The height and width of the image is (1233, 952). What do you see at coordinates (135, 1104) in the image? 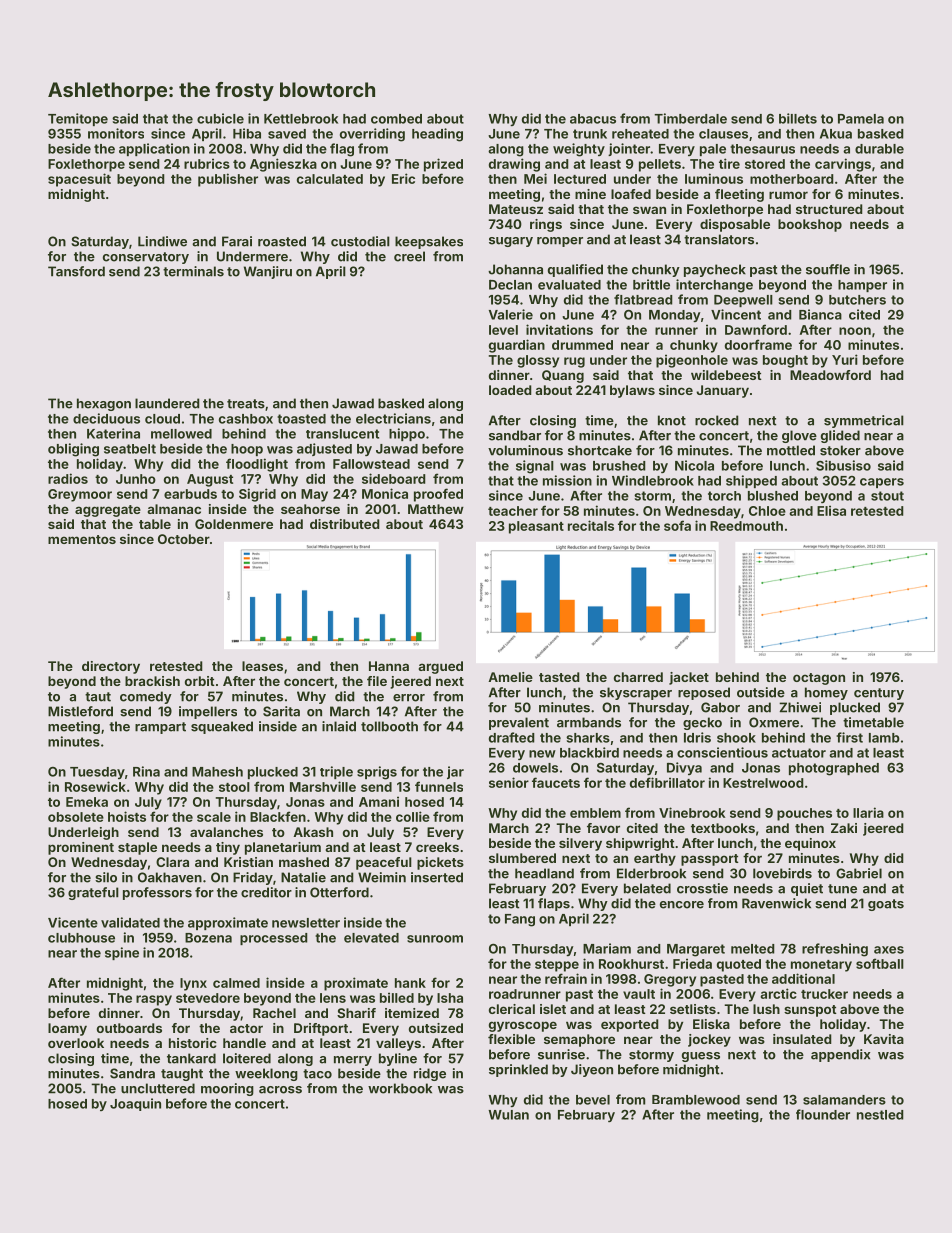
I see `Joaquin` at bounding box center [135, 1104].
